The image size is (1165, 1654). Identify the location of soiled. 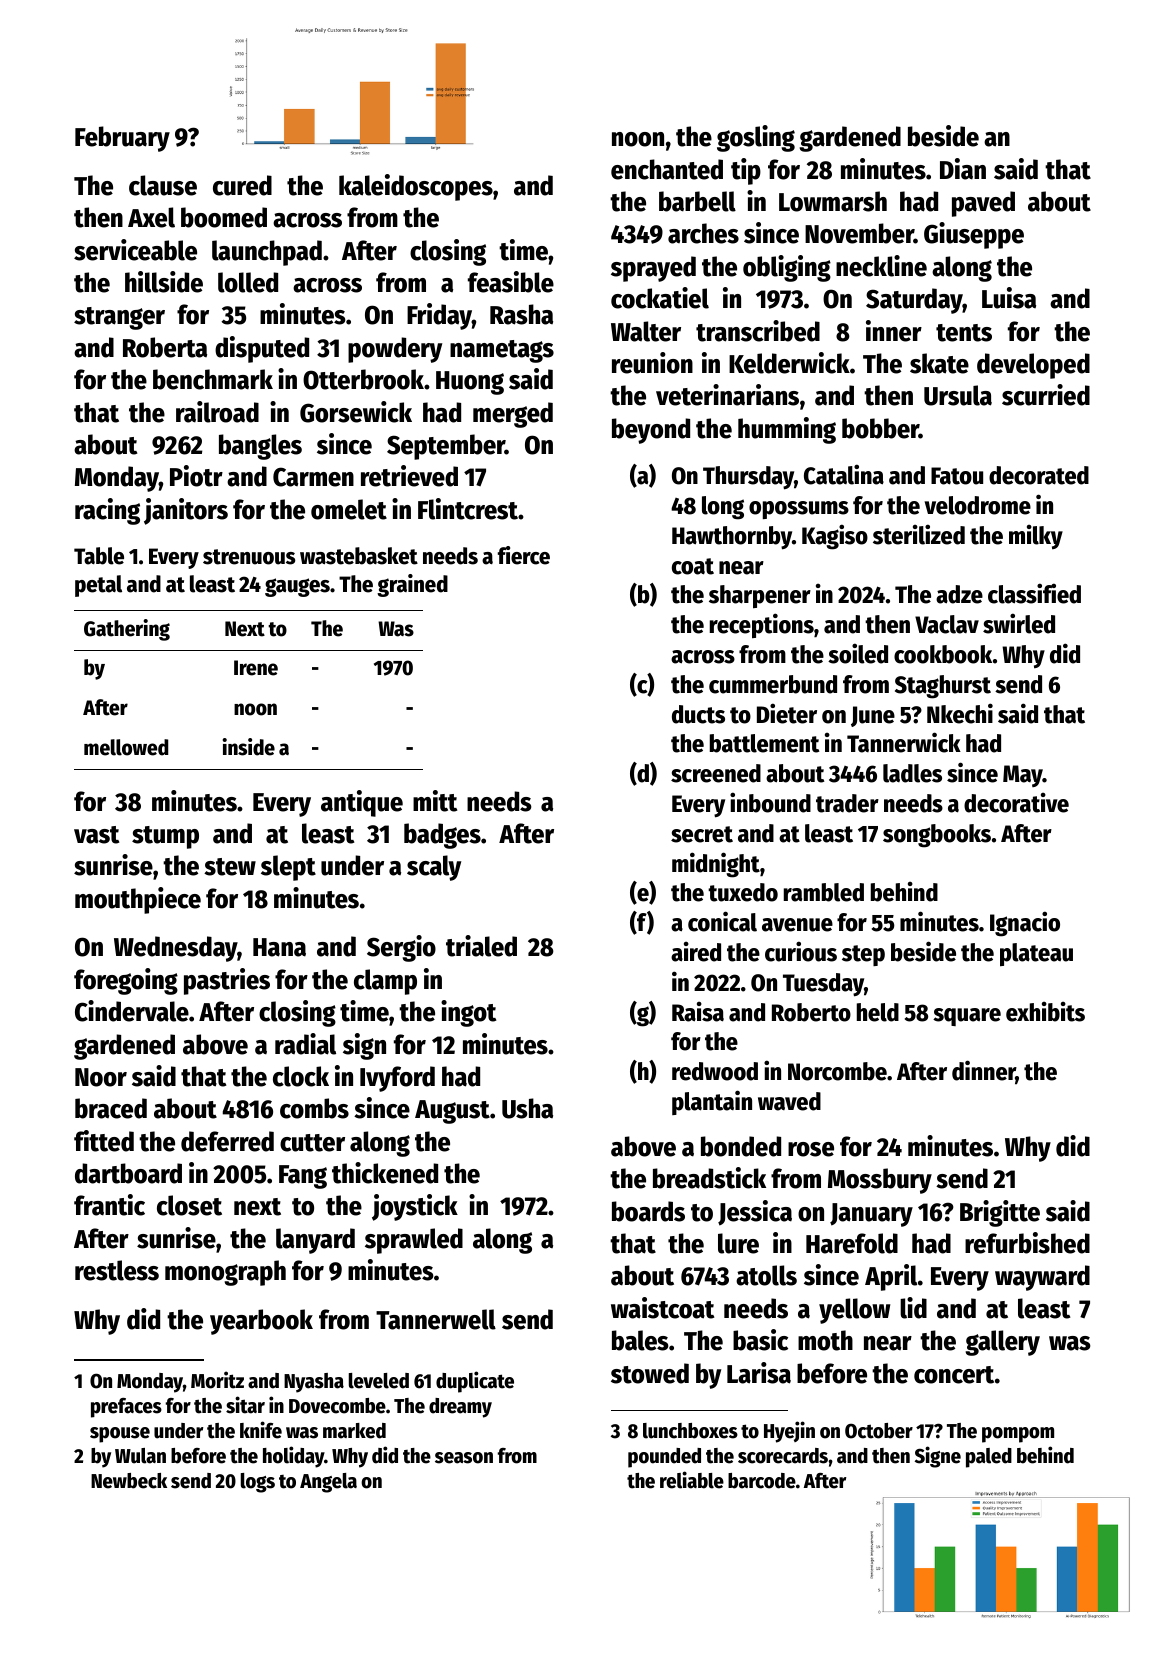
(858, 653).
